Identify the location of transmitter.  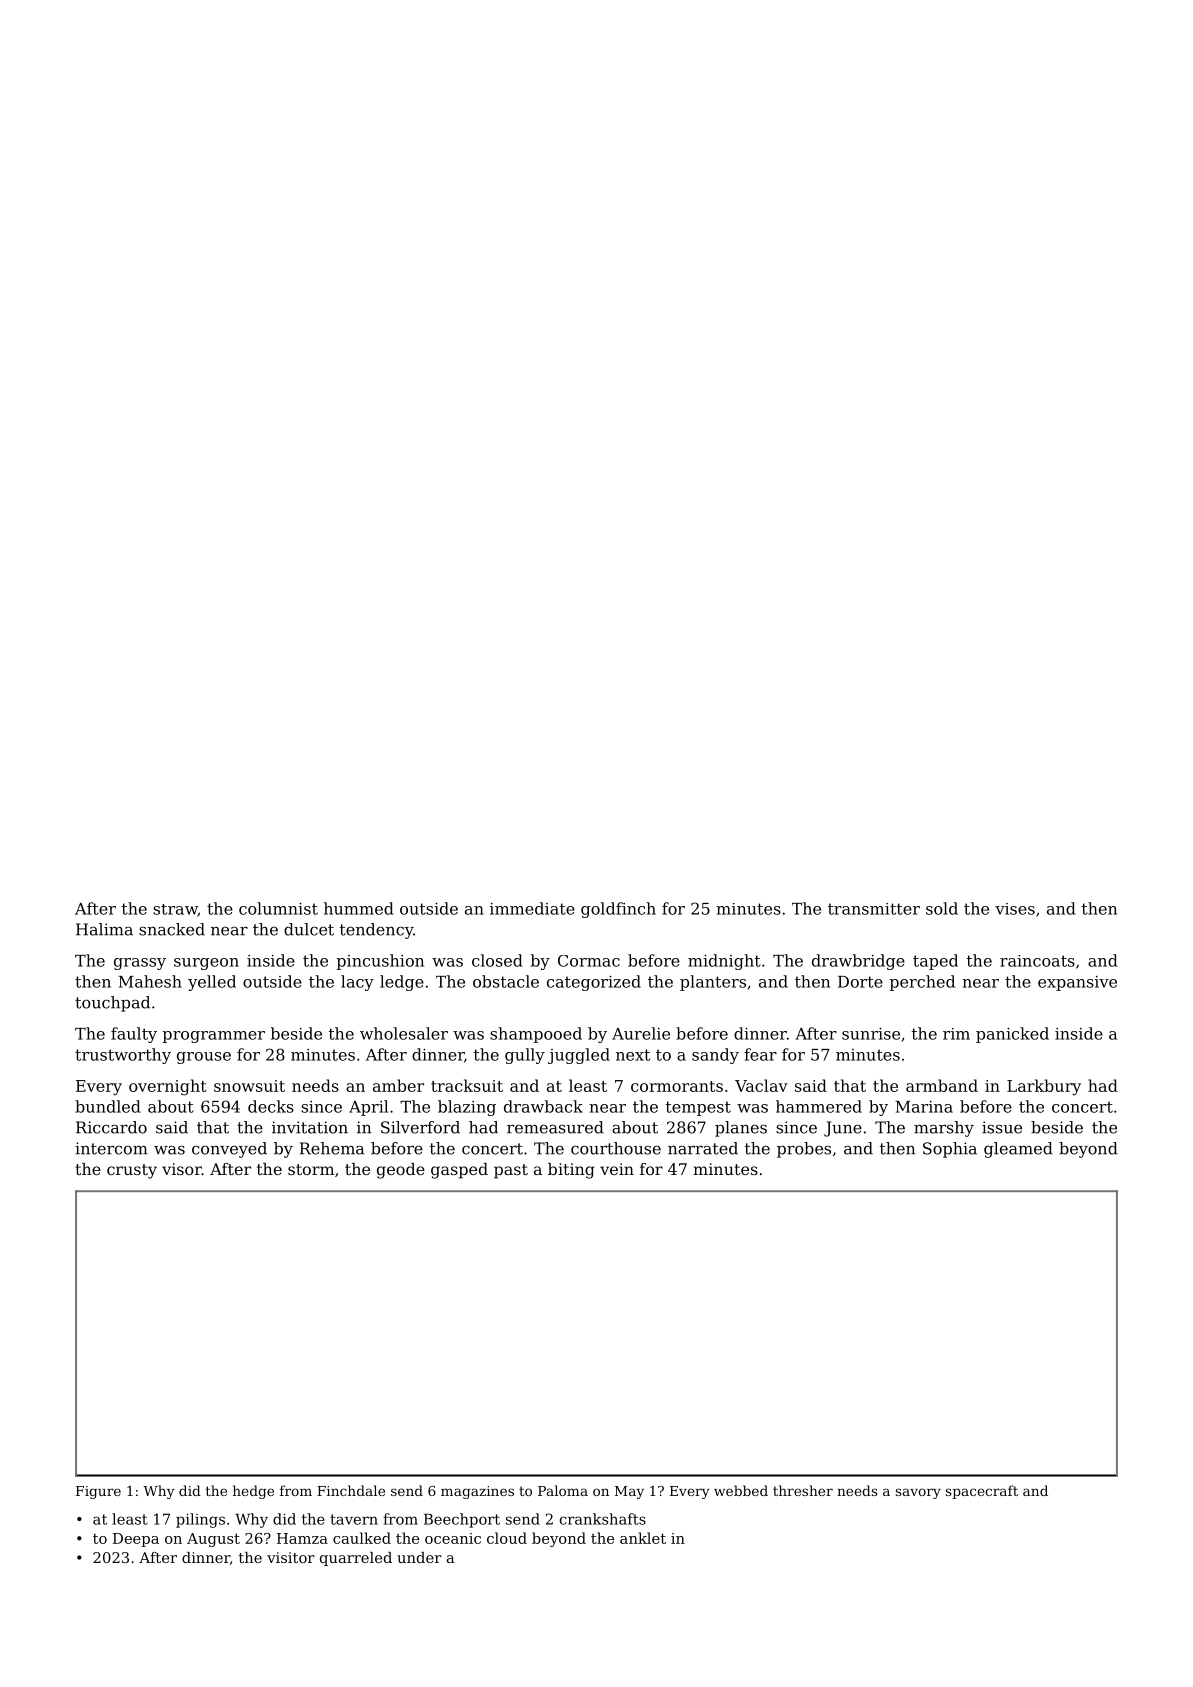
(874, 909).
